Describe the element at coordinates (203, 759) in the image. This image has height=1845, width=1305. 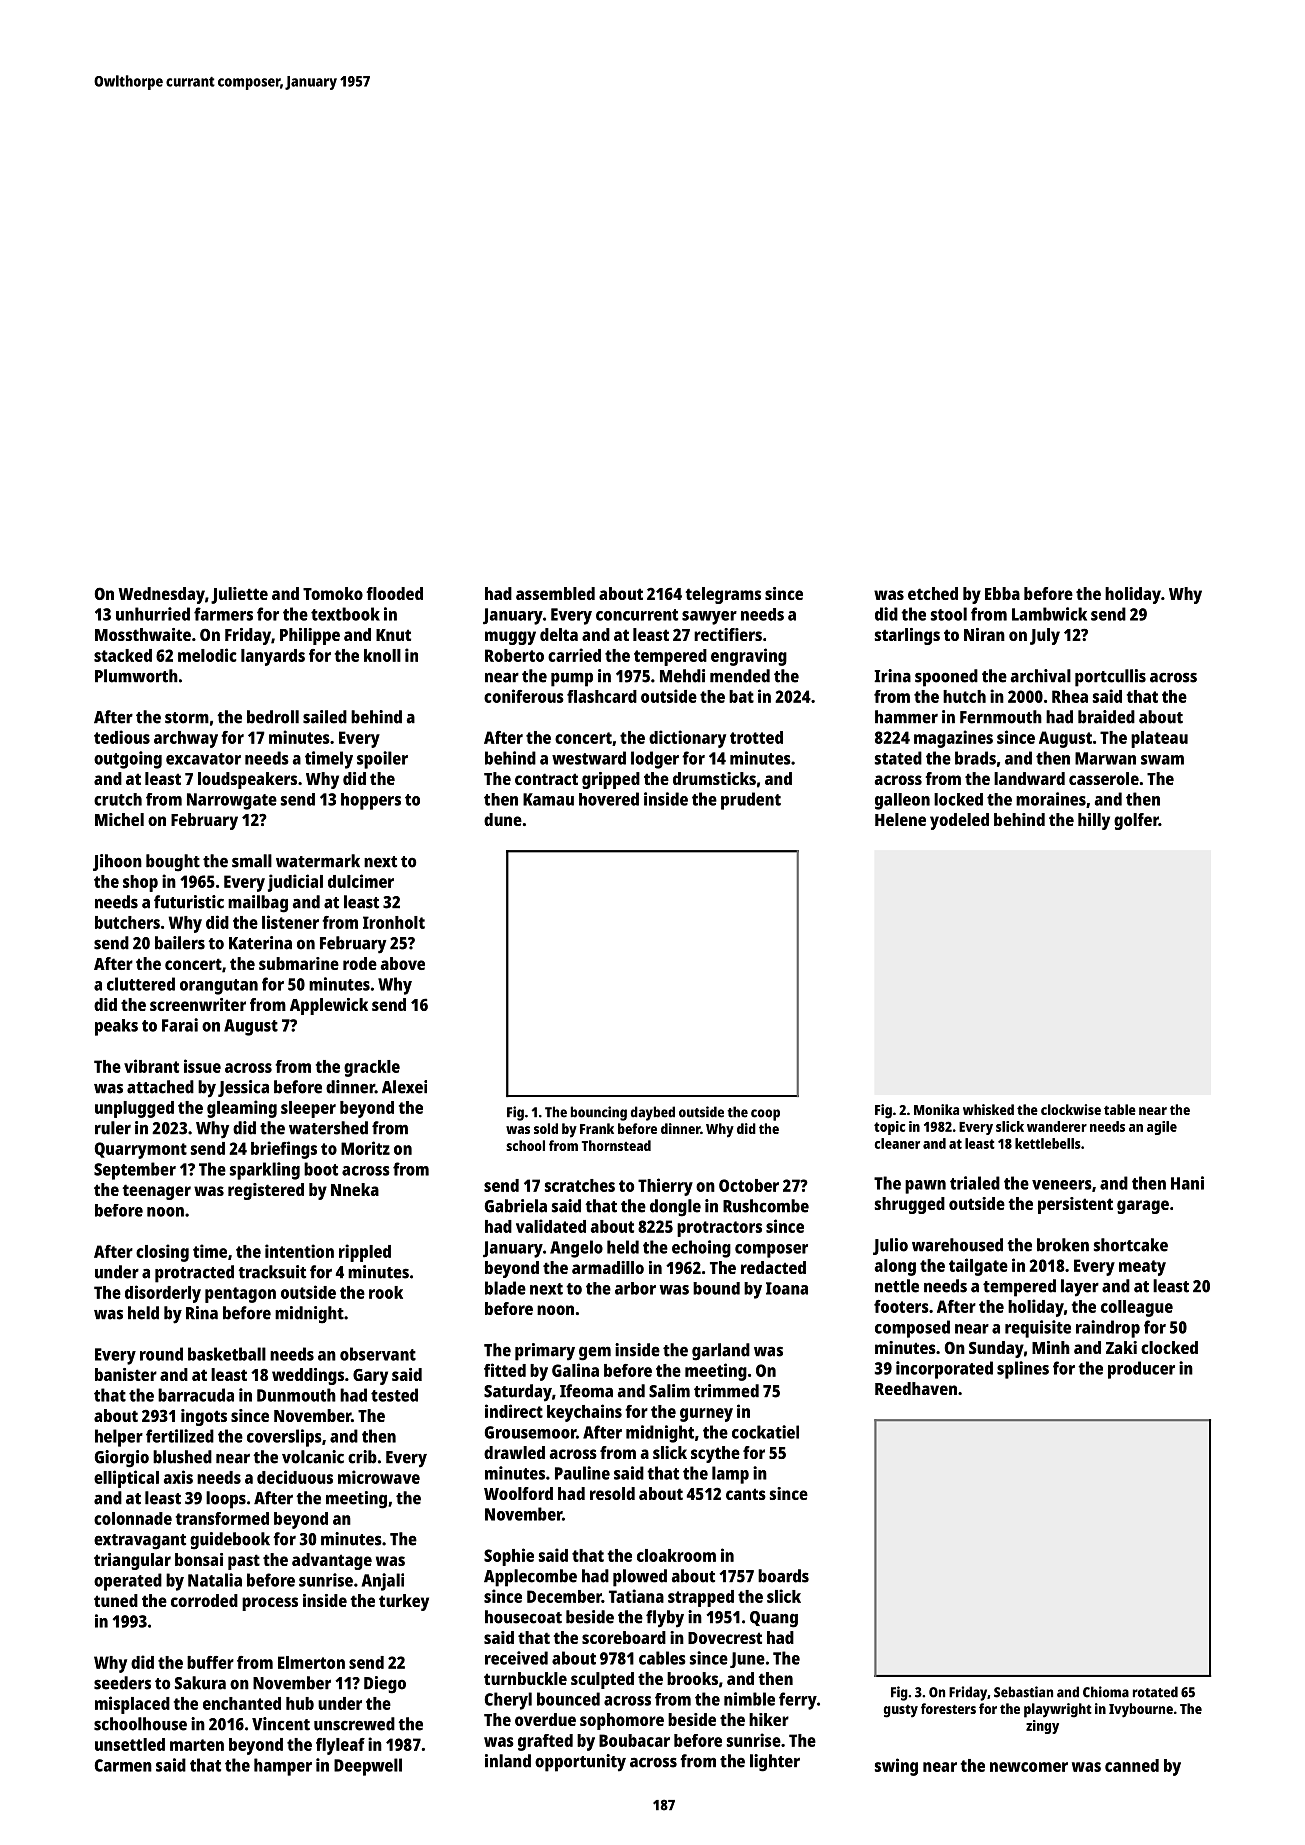
I see `excavator` at that location.
